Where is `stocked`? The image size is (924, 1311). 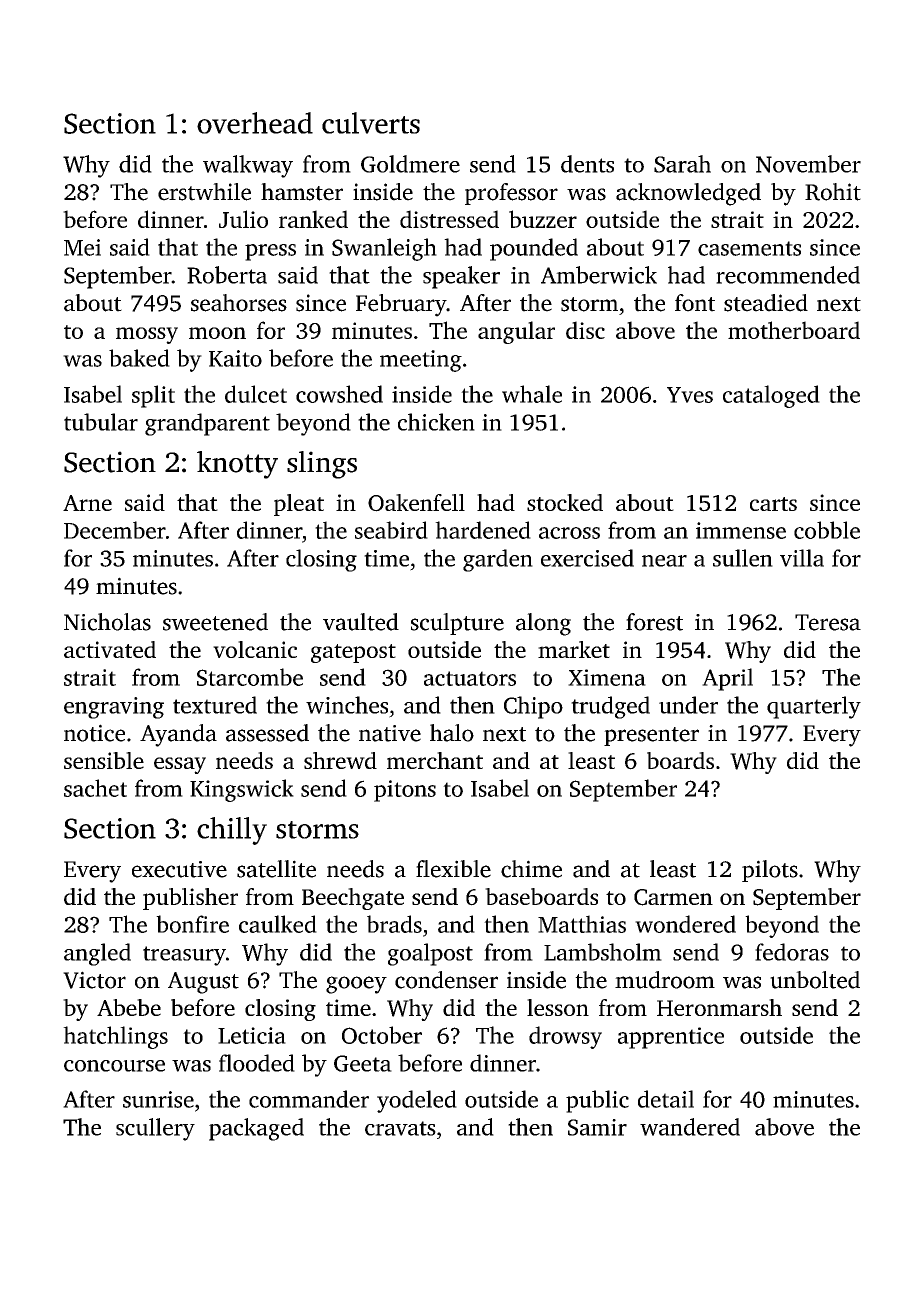 stocked is located at coordinates (565, 502).
